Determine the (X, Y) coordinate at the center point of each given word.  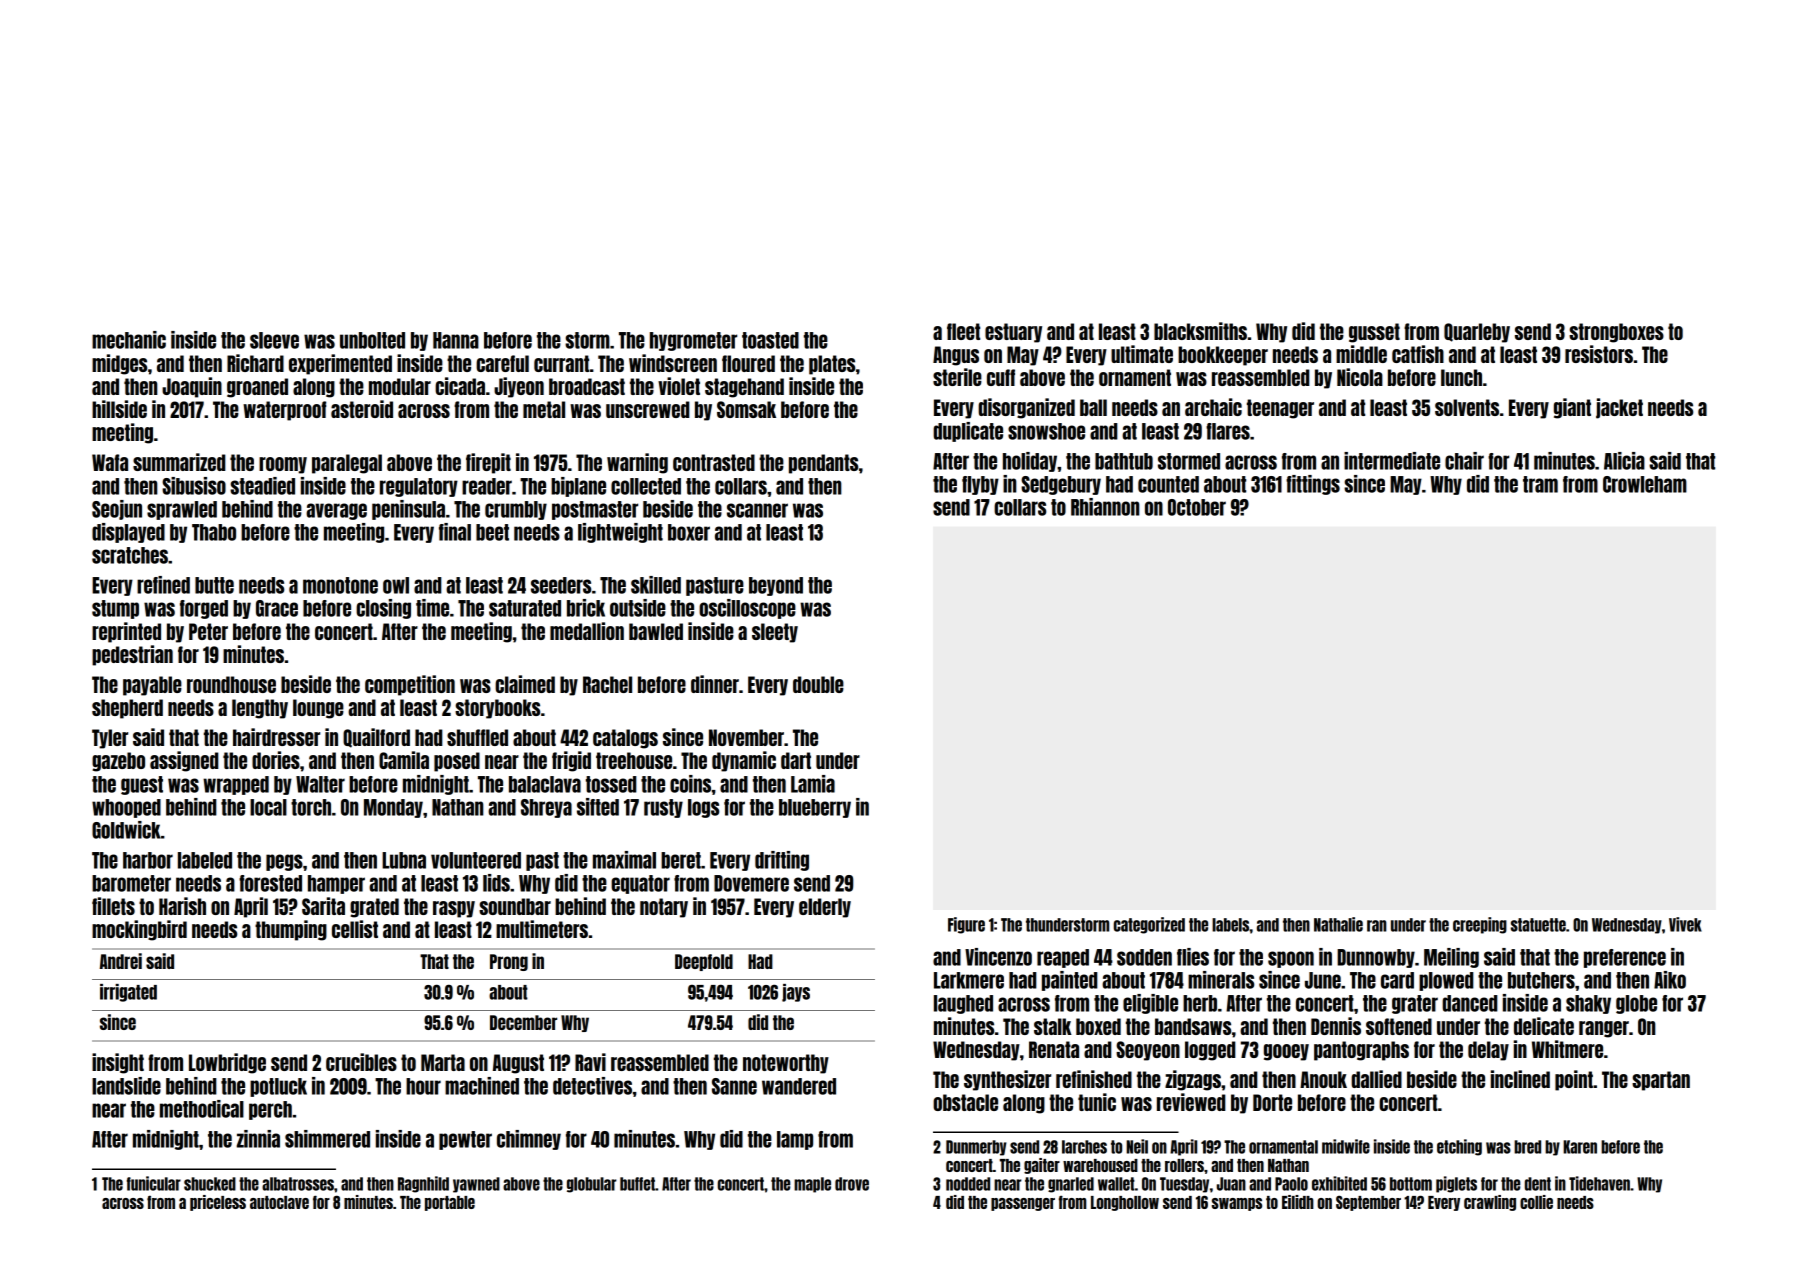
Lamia (813, 784)
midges (119, 364)
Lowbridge (227, 1063)
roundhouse (231, 684)
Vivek (1685, 924)
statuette (1538, 925)
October (1197, 507)
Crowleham (1645, 484)
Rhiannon (1105, 507)
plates (832, 365)
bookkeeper (1223, 356)
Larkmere (969, 980)
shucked (210, 1184)
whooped (126, 808)
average (336, 511)
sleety (775, 633)
